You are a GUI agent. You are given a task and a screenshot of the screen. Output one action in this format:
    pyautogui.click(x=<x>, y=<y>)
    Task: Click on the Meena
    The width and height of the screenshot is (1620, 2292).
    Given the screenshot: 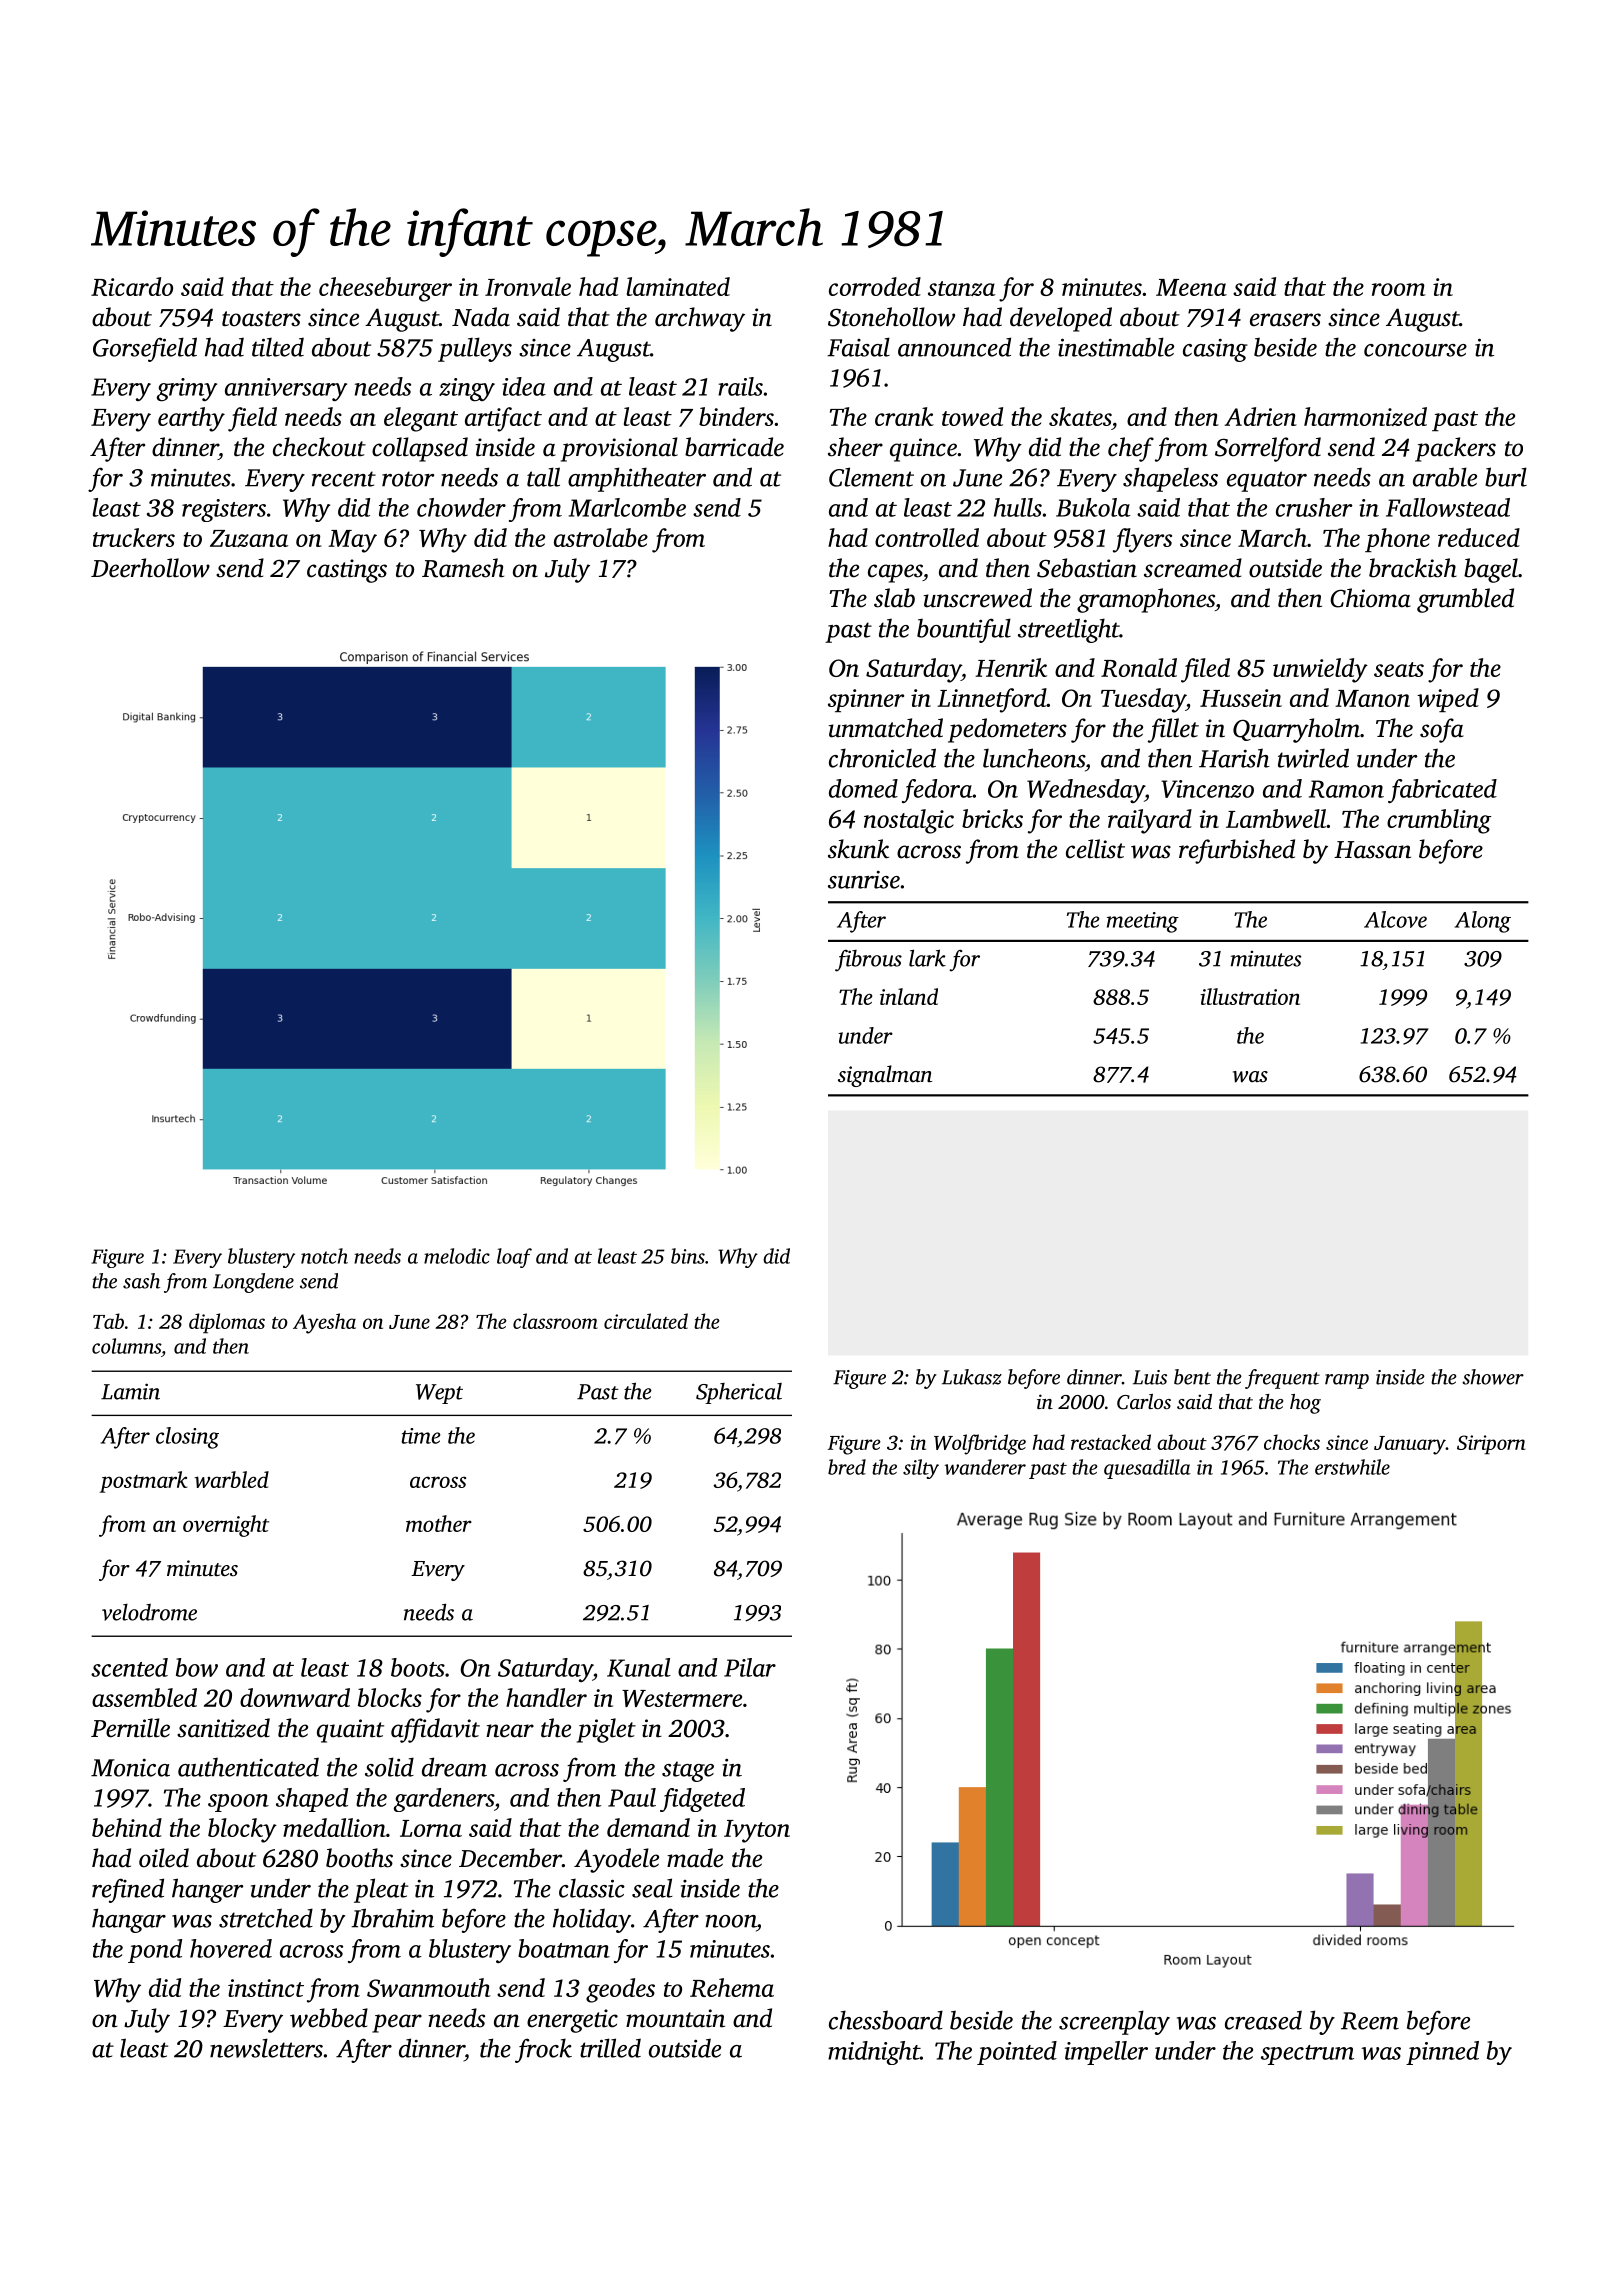 What is the action you would take?
    pyautogui.click(x=1191, y=287)
